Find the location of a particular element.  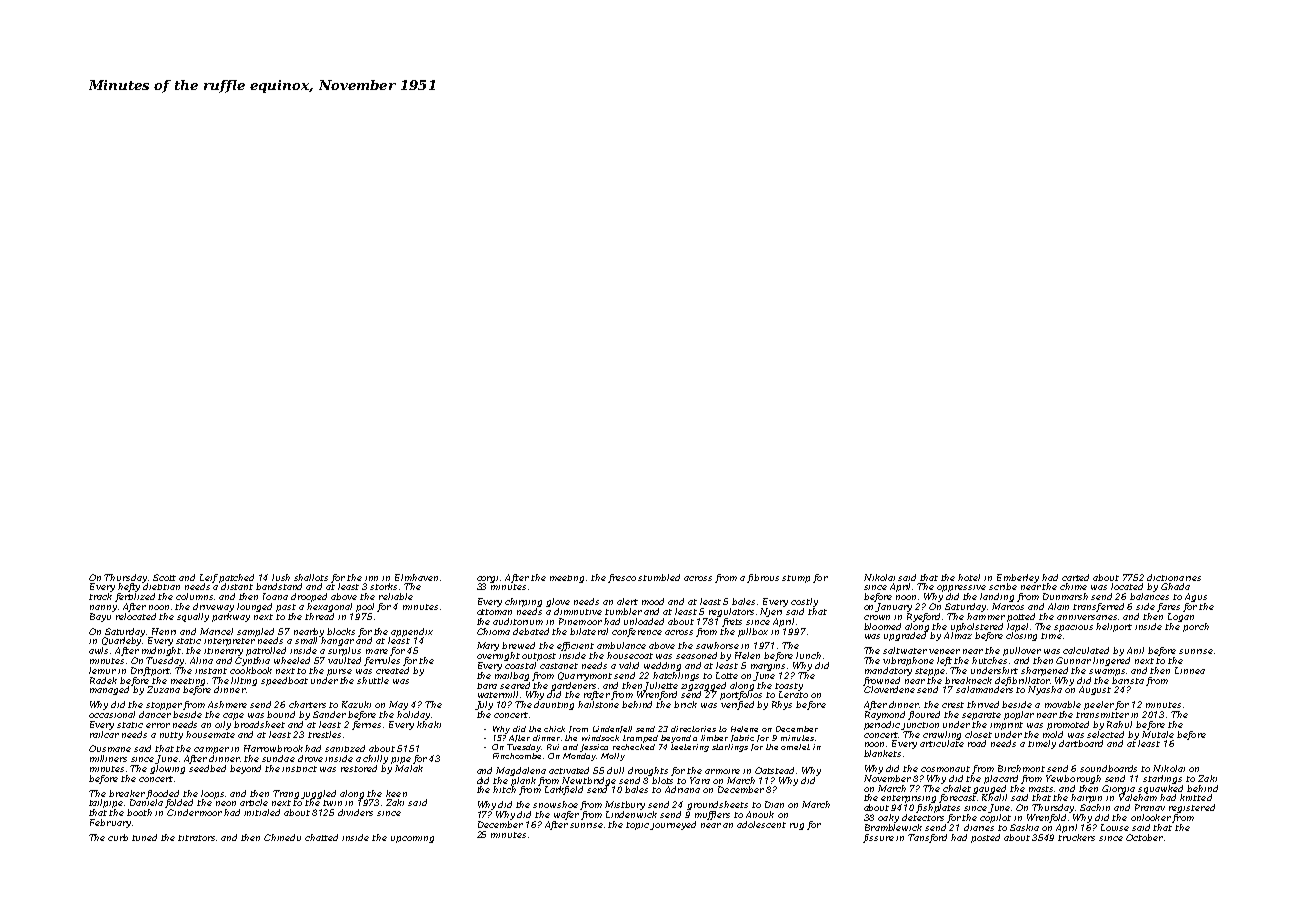

diaries is located at coordinates (979, 827).
